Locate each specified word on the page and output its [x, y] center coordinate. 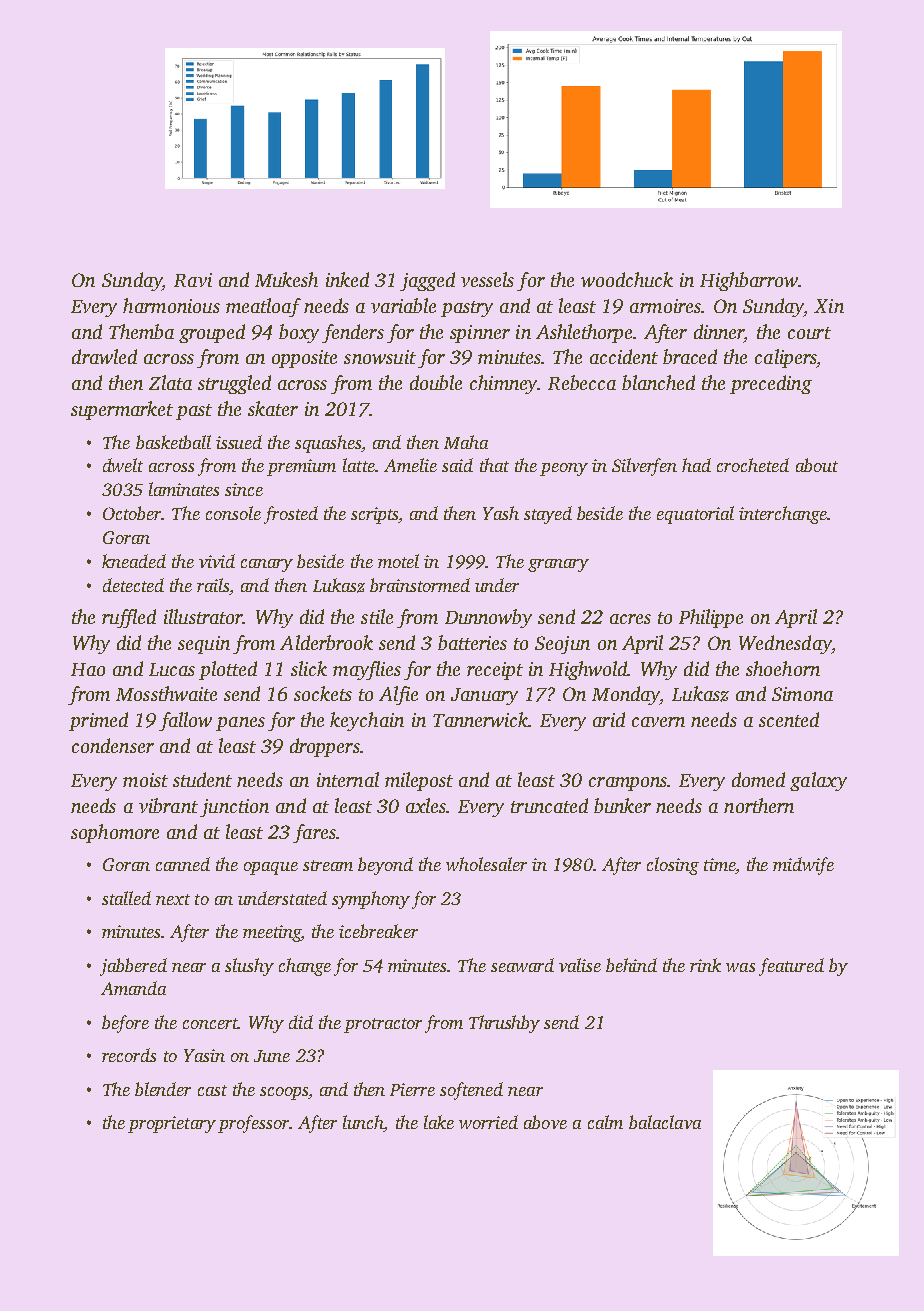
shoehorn [783, 668]
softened [471, 1091]
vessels [487, 279]
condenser [113, 745]
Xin [829, 306]
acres [630, 619]
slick [309, 668]
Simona [802, 694]
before [125, 1024]
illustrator [204, 616]
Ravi [193, 280]
